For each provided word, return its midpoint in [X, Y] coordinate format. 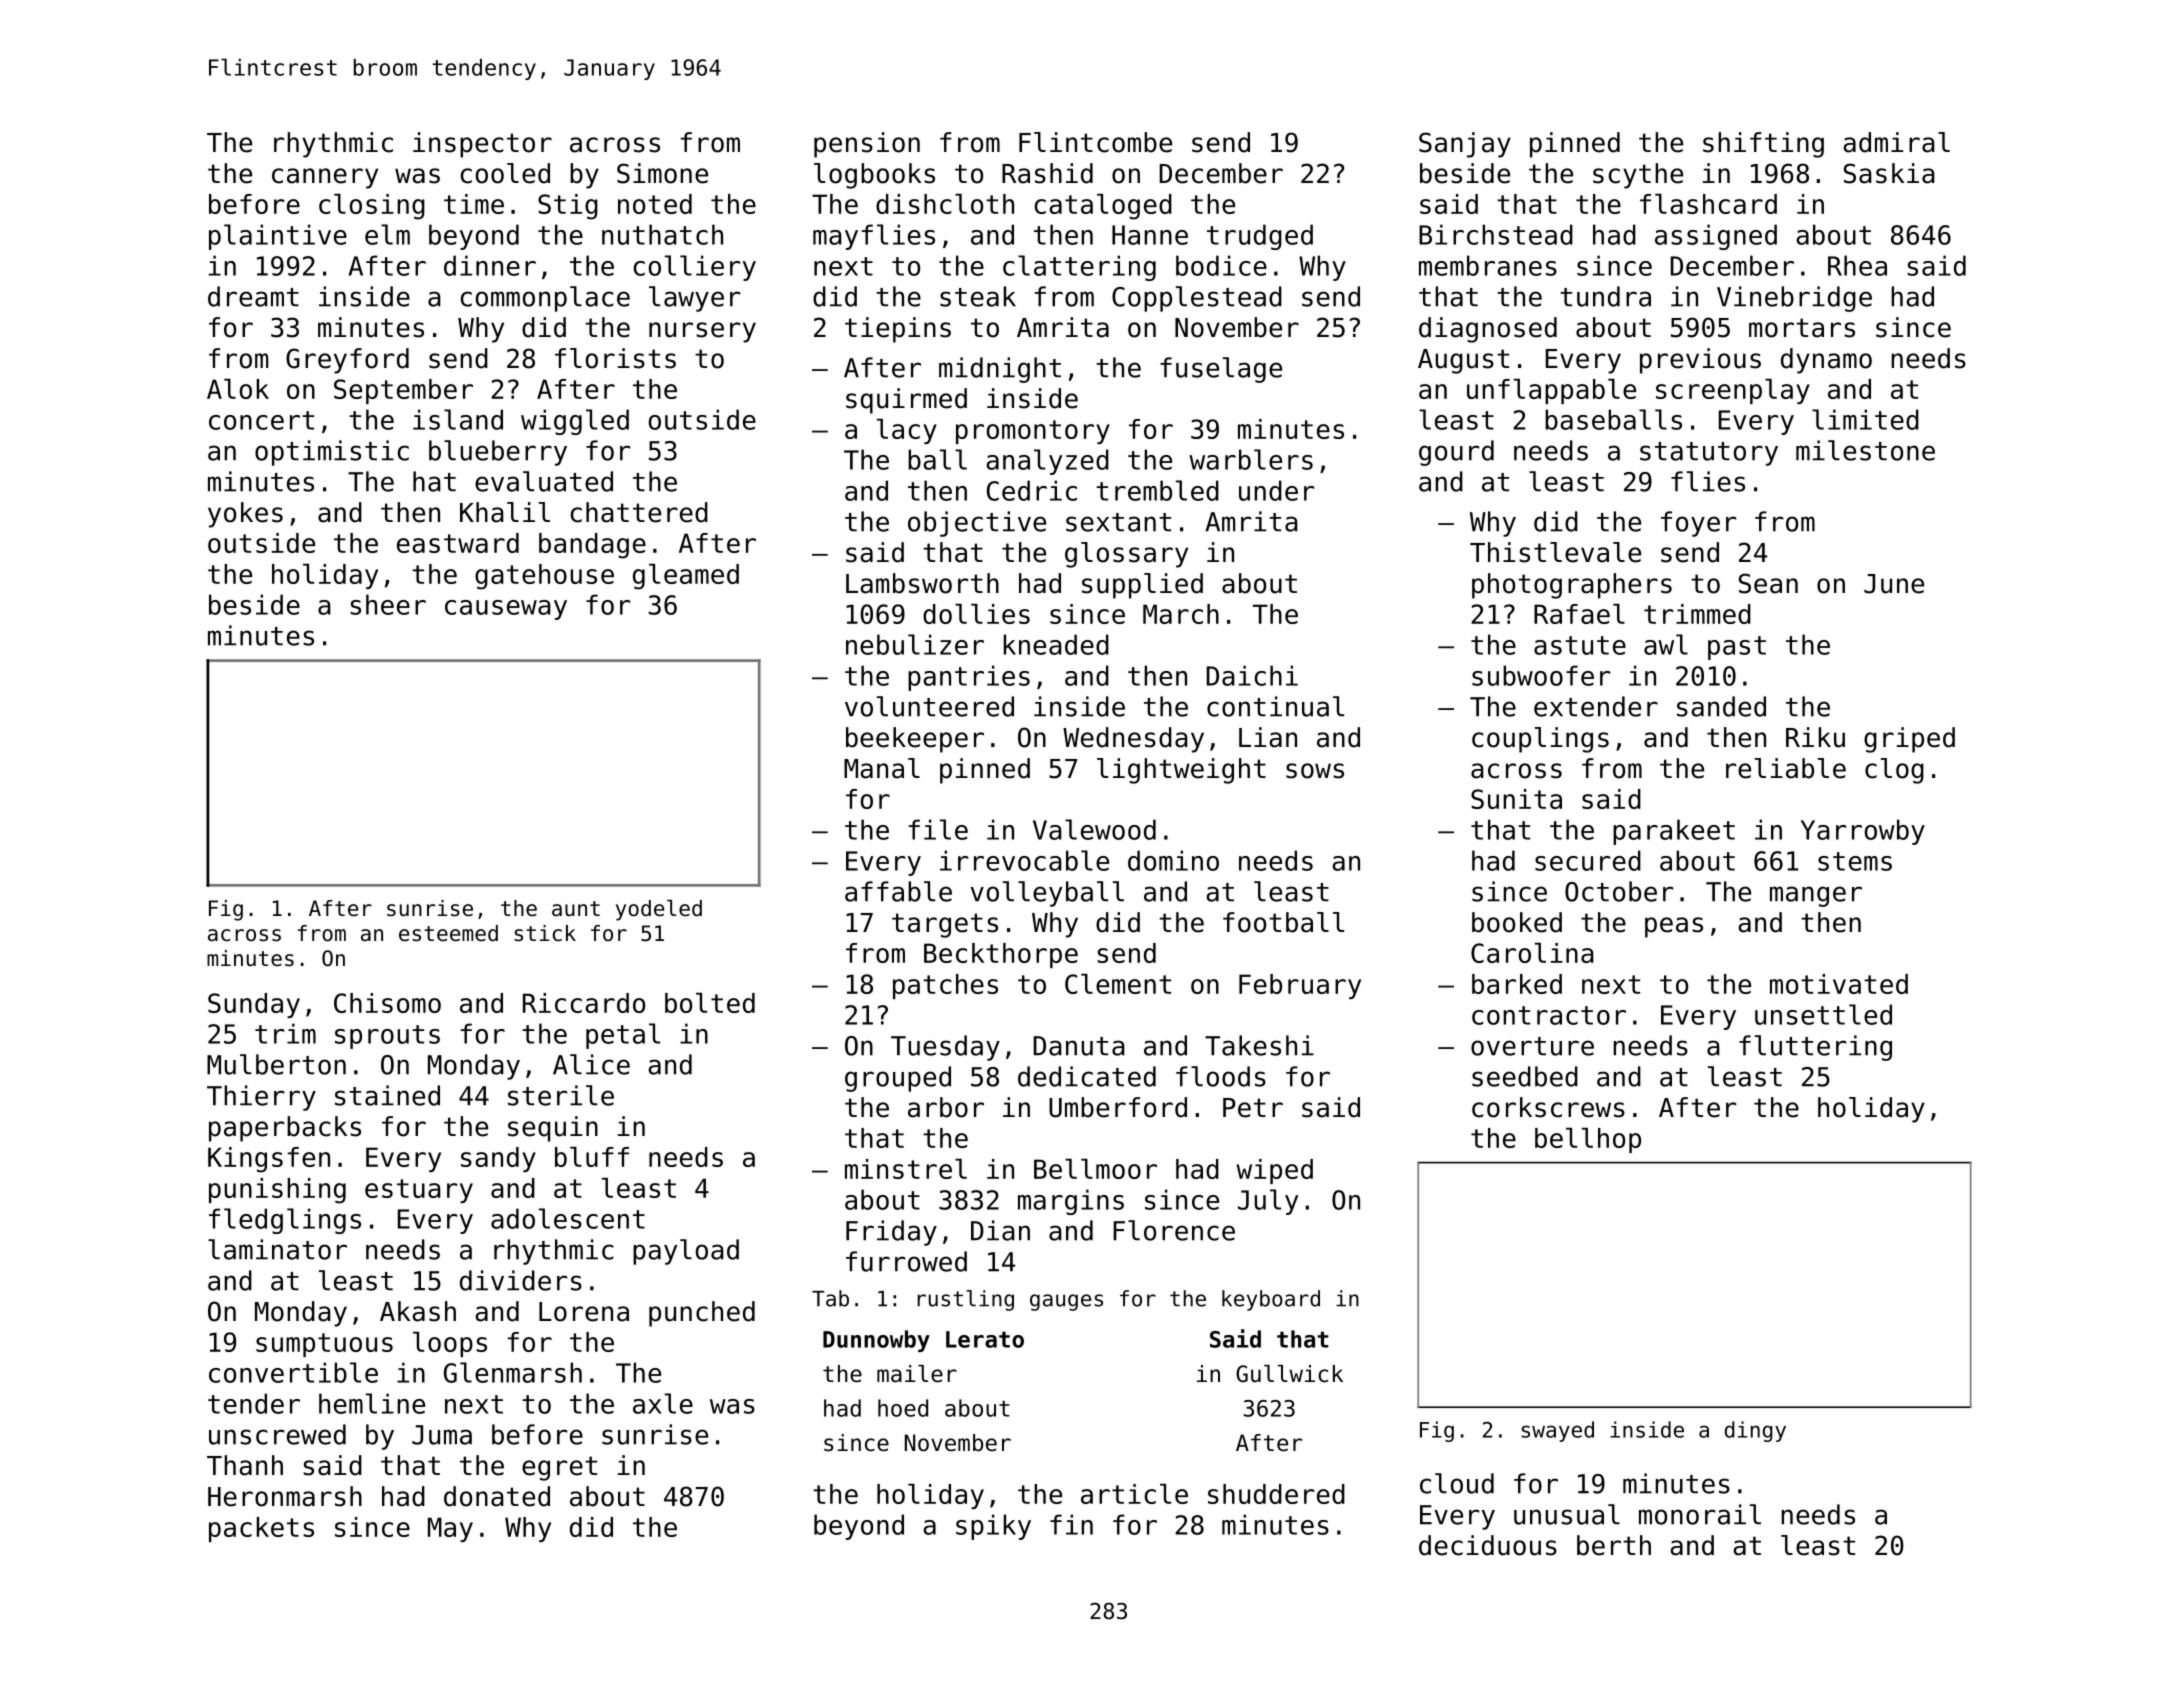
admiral [1896, 142]
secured [1588, 860]
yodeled [659, 910]
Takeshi [1259, 1045]
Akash [418, 1311]
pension [867, 145]
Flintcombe [1095, 142]
